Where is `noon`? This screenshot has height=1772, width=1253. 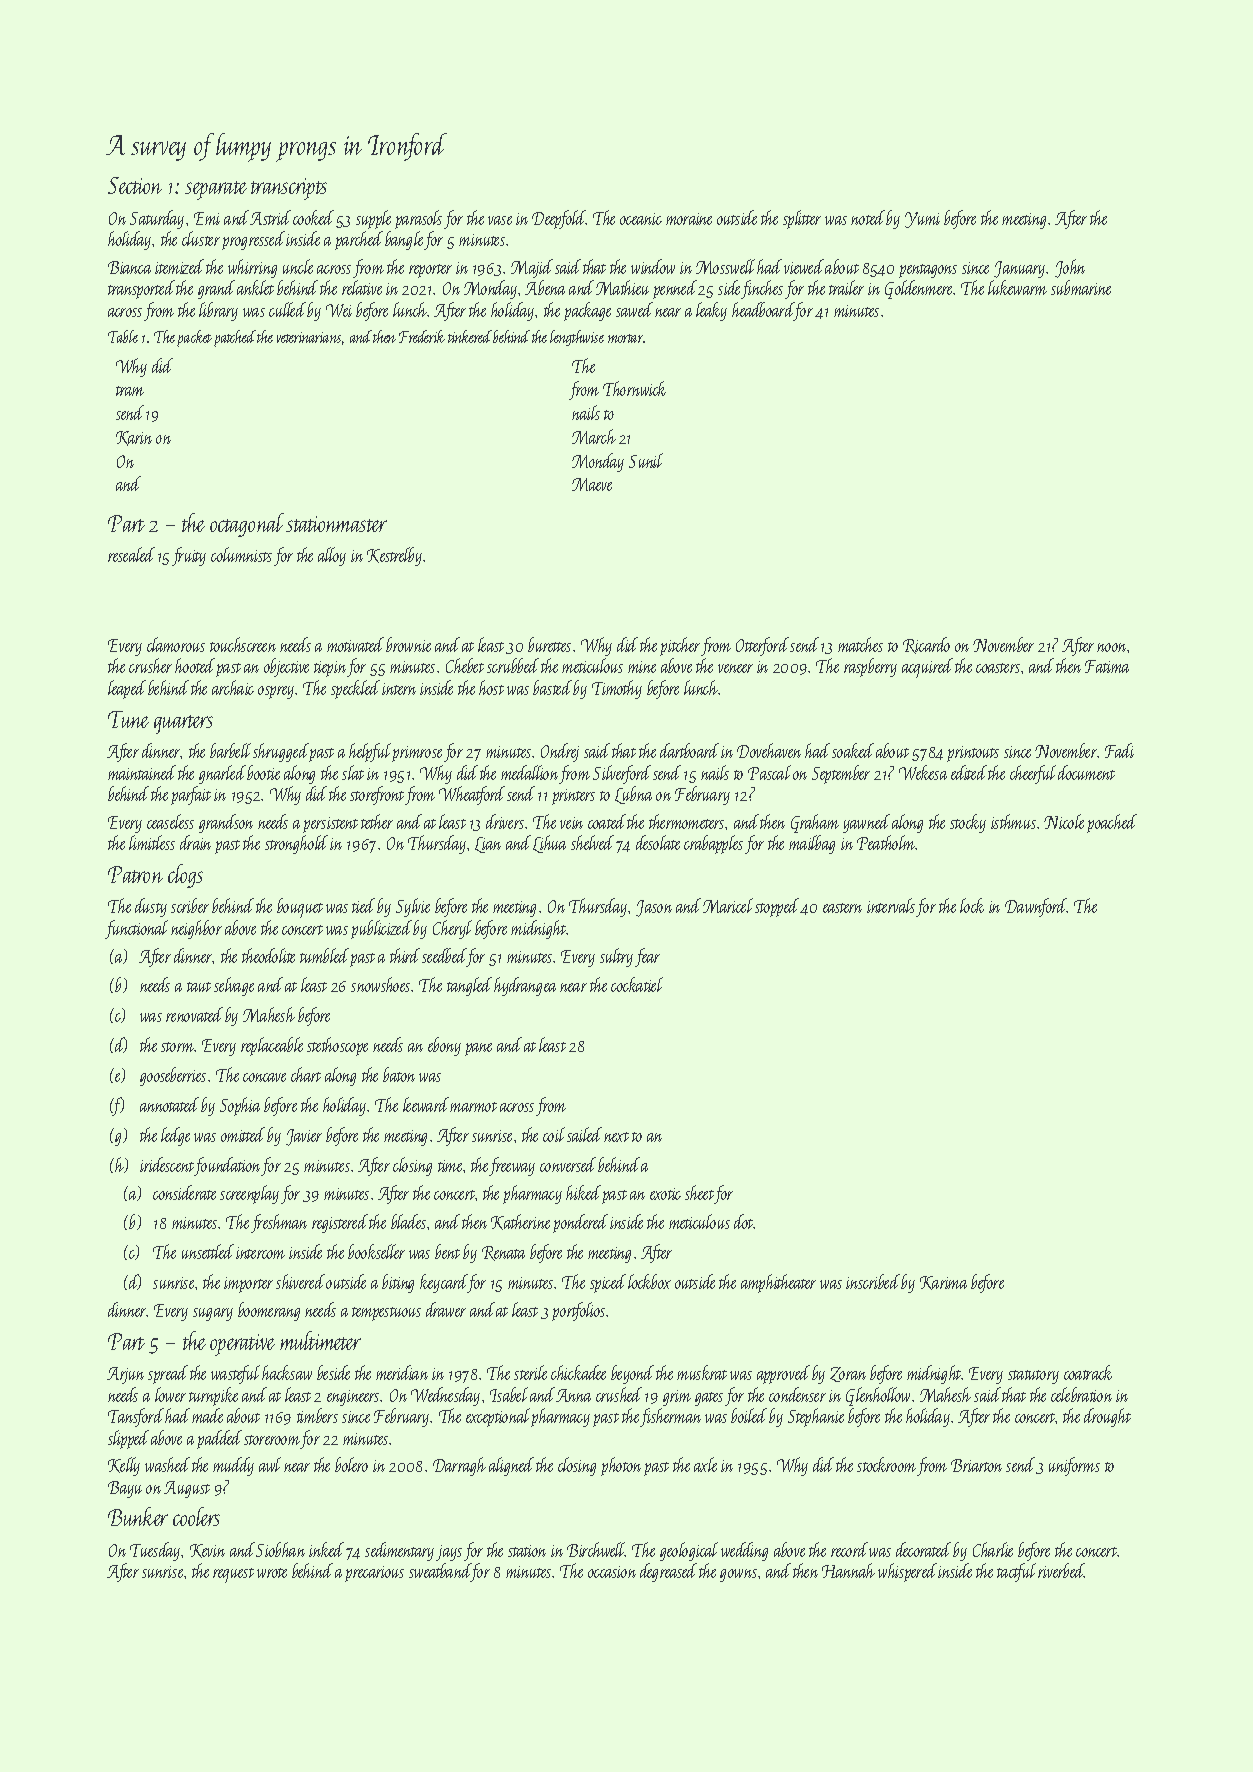 noon is located at coordinates (1112, 647).
